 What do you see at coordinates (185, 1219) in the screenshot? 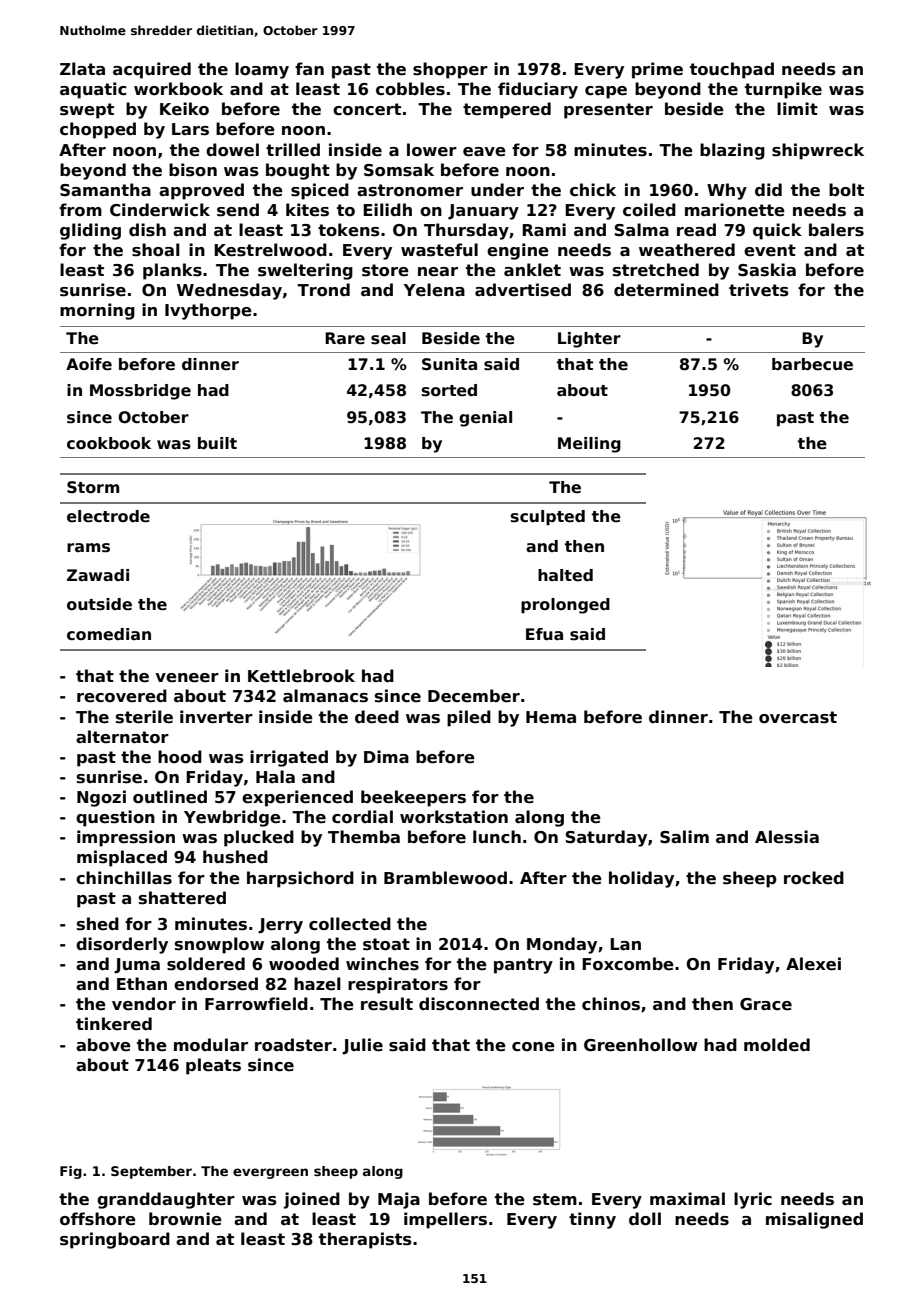
I see `brownie` at bounding box center [185, 1219].
